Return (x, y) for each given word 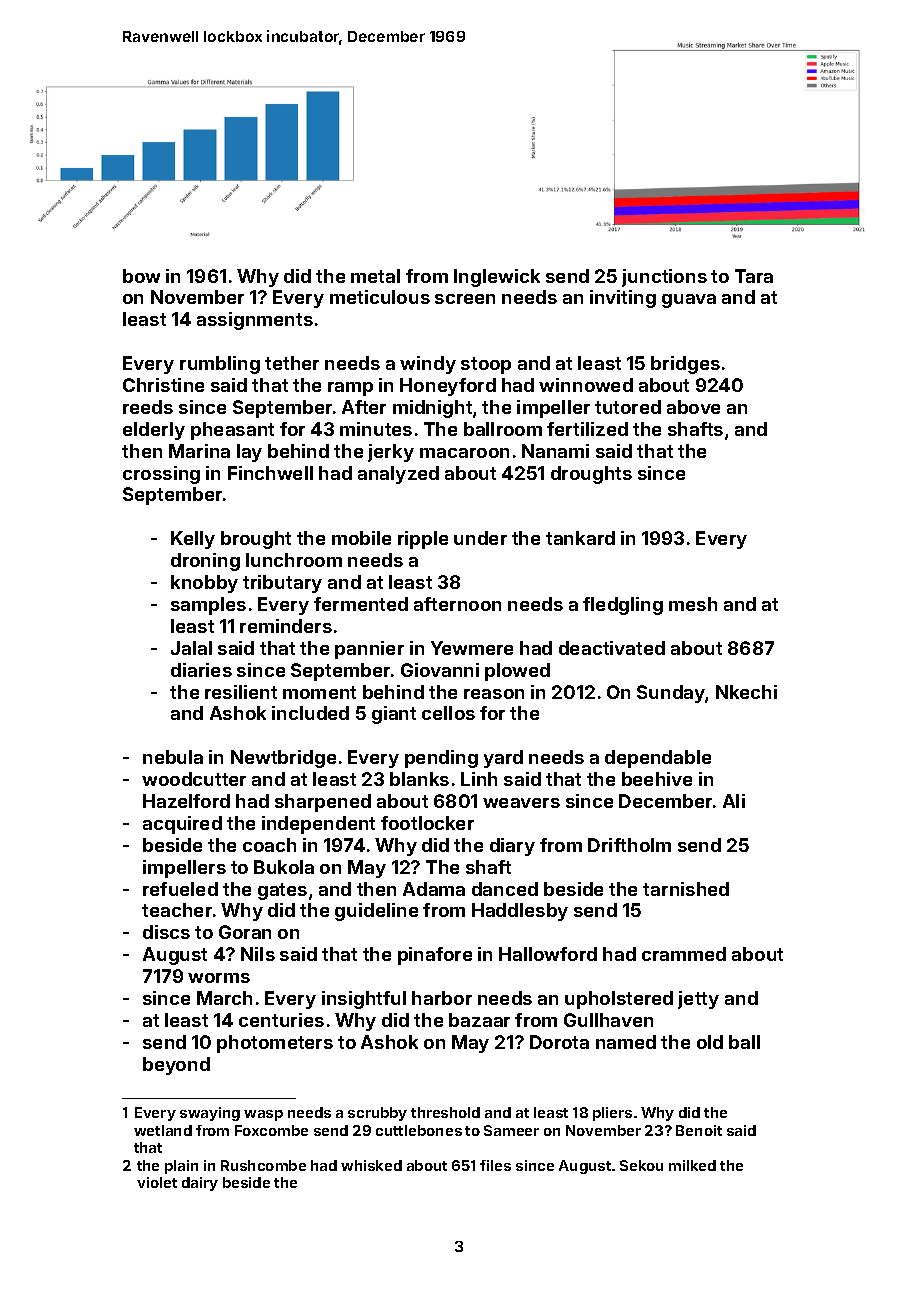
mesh (693, 604)
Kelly (193, 540)
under (480, 538)
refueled (180, 889)
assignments (255, 321)
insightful (364, 1000)
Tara (754, 276)
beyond (176, 1066)
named (626, 1042)
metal (375, 276)
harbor (442, 998)
